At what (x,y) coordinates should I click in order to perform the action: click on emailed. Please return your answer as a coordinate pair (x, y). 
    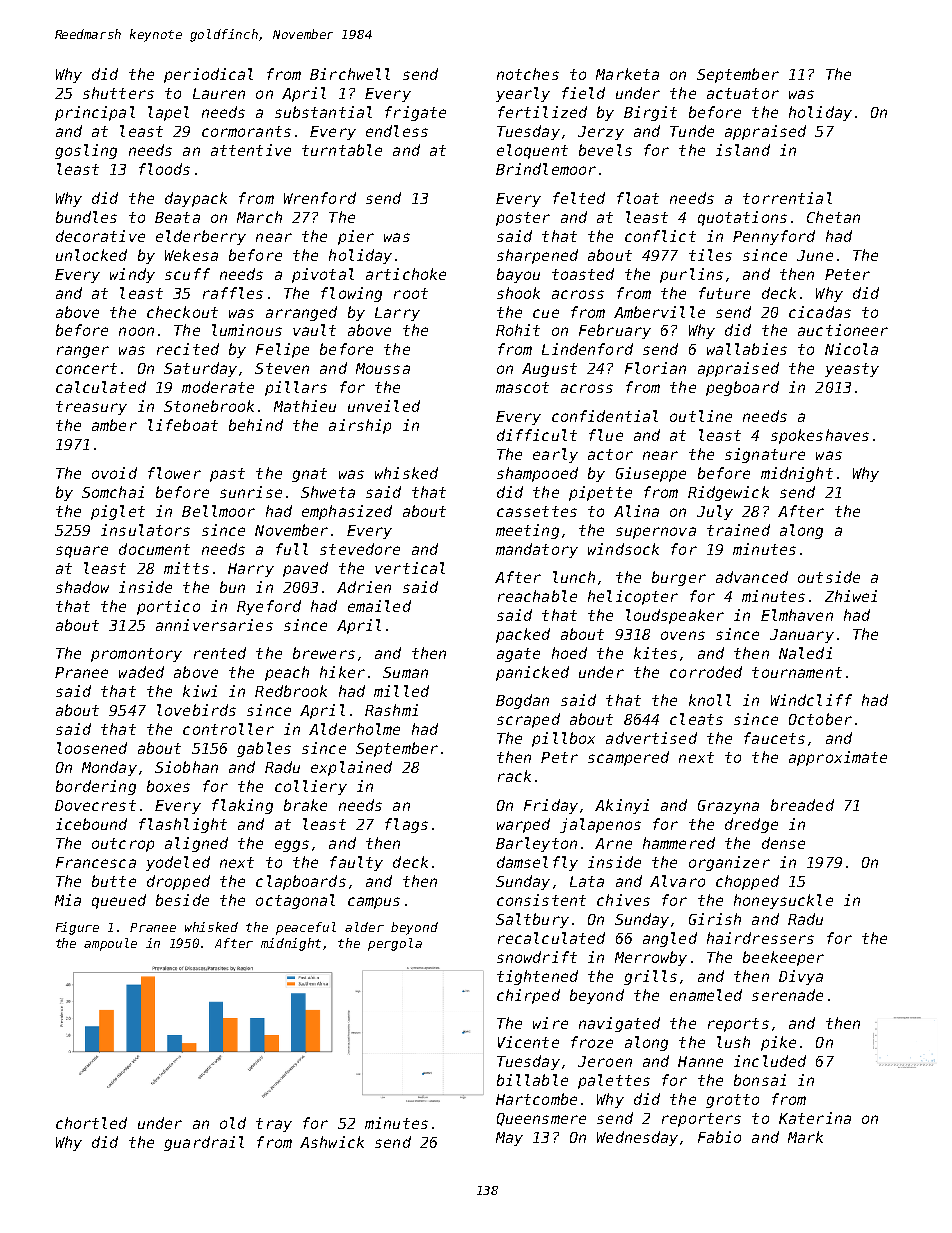
    Looking at the image, I should click on (379, 606).
